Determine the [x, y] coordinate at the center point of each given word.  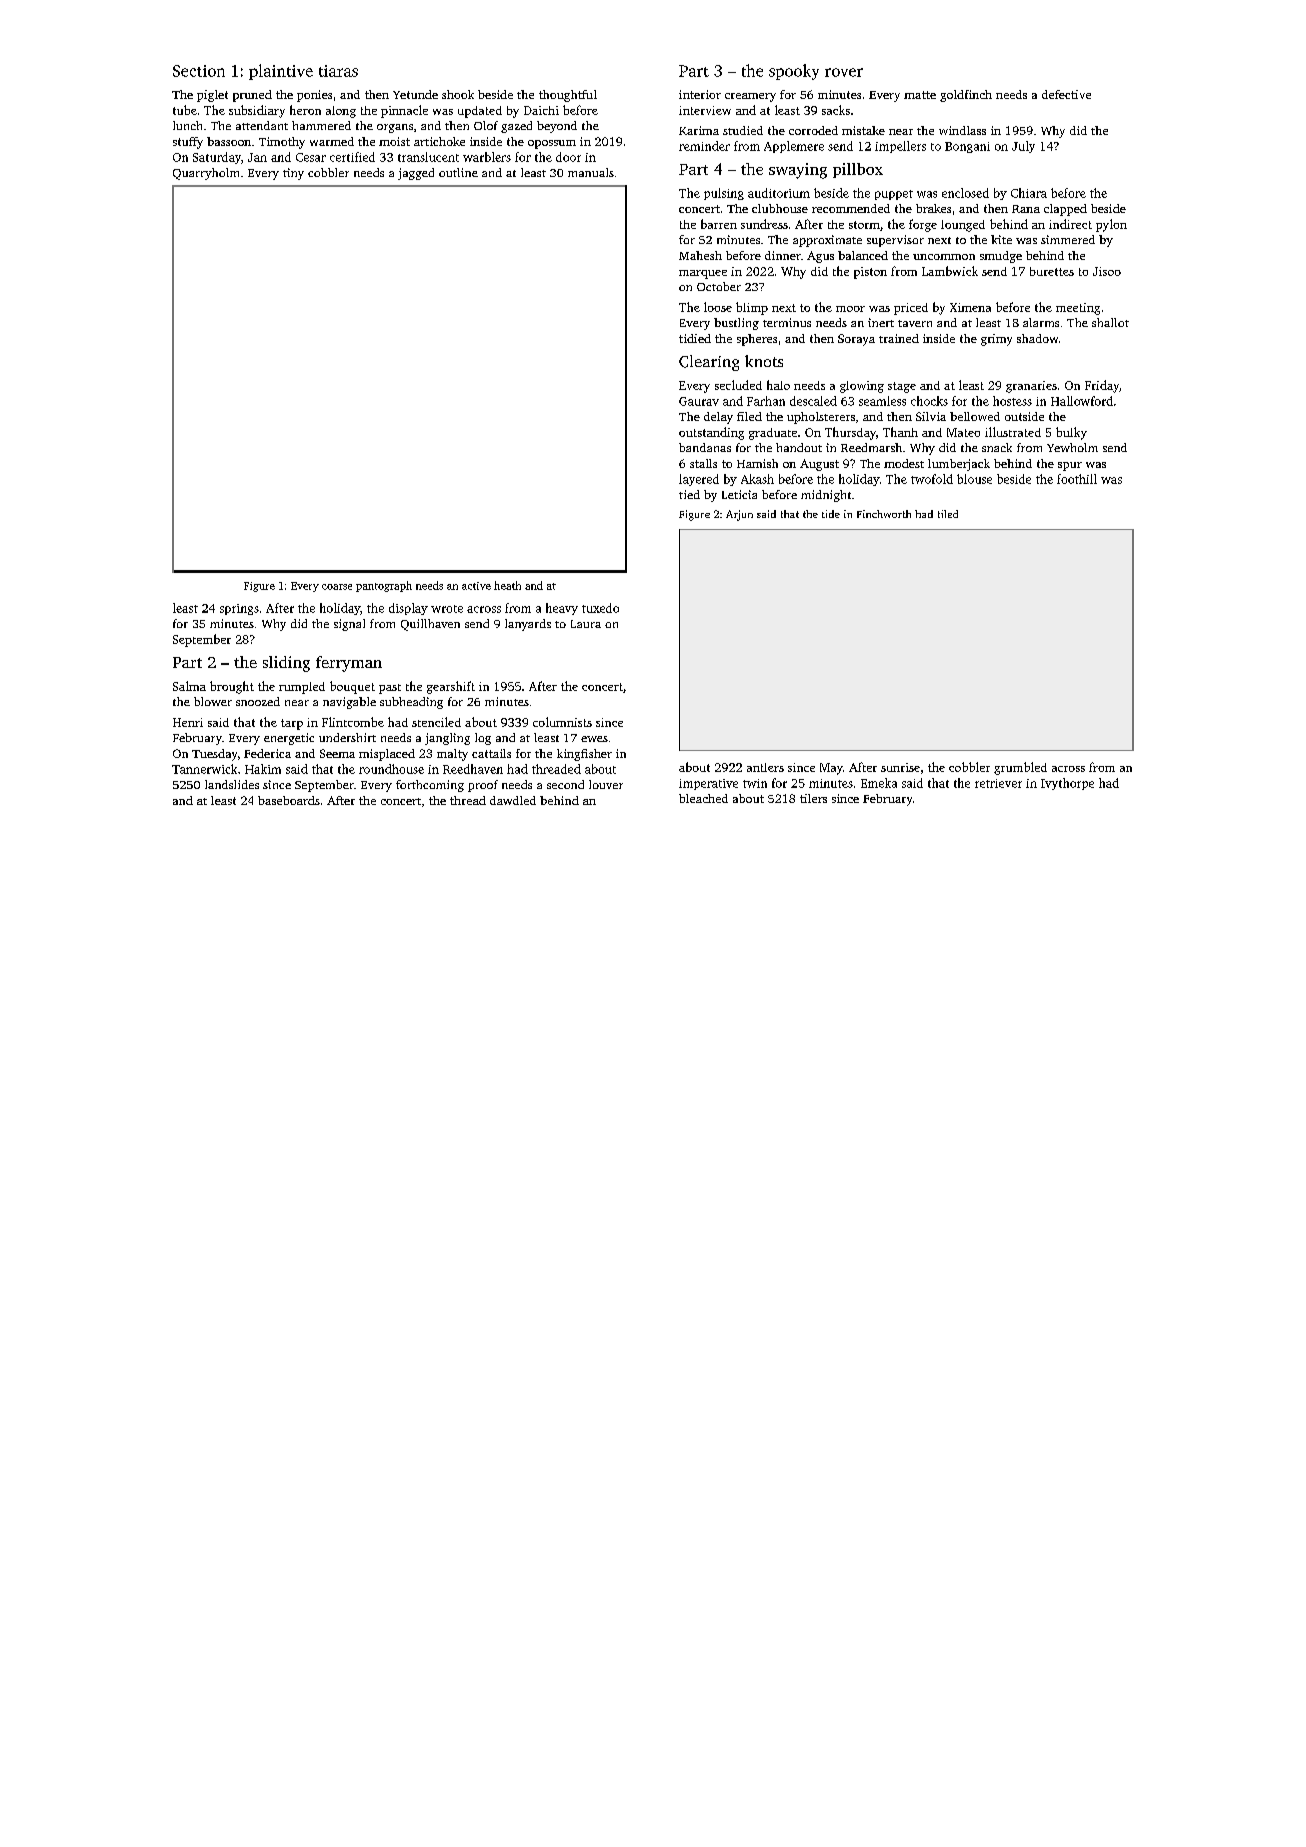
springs [239, 609]
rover [844, 72]
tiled [948, 514]
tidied [695, 338]
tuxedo [600, 608]
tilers [813, 798]
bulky [1071, 433]
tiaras [338, 71]
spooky [794, 72]
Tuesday [214, 755]
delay [718, 418]
